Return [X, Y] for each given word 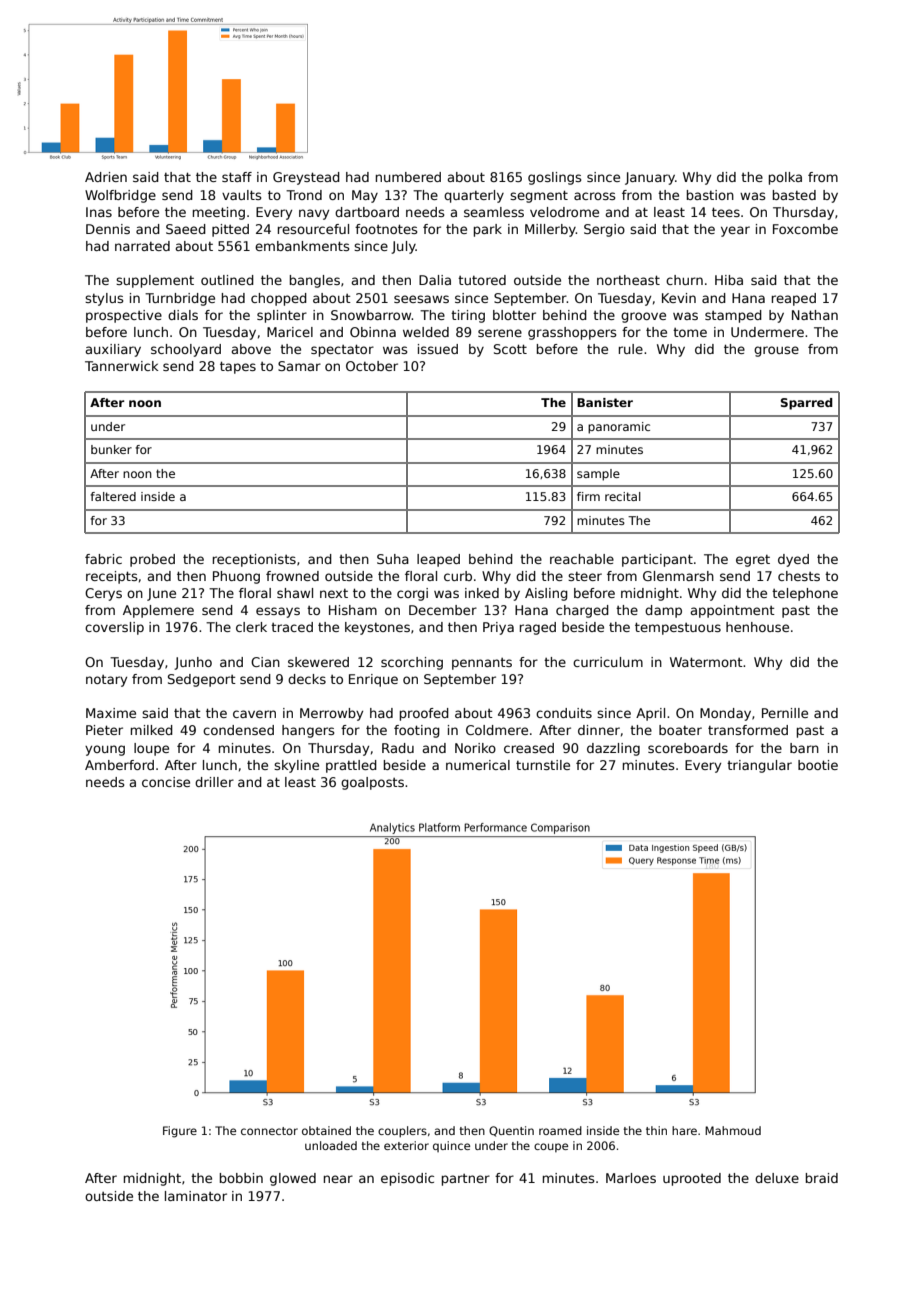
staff [237, 177]
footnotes [386, 229]
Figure [180, 1132]
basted [794, 195]
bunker [111, 449]
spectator [342, 350]
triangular [759, 766]
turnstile [543, 765]
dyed [793, 560]
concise [166, 782]
